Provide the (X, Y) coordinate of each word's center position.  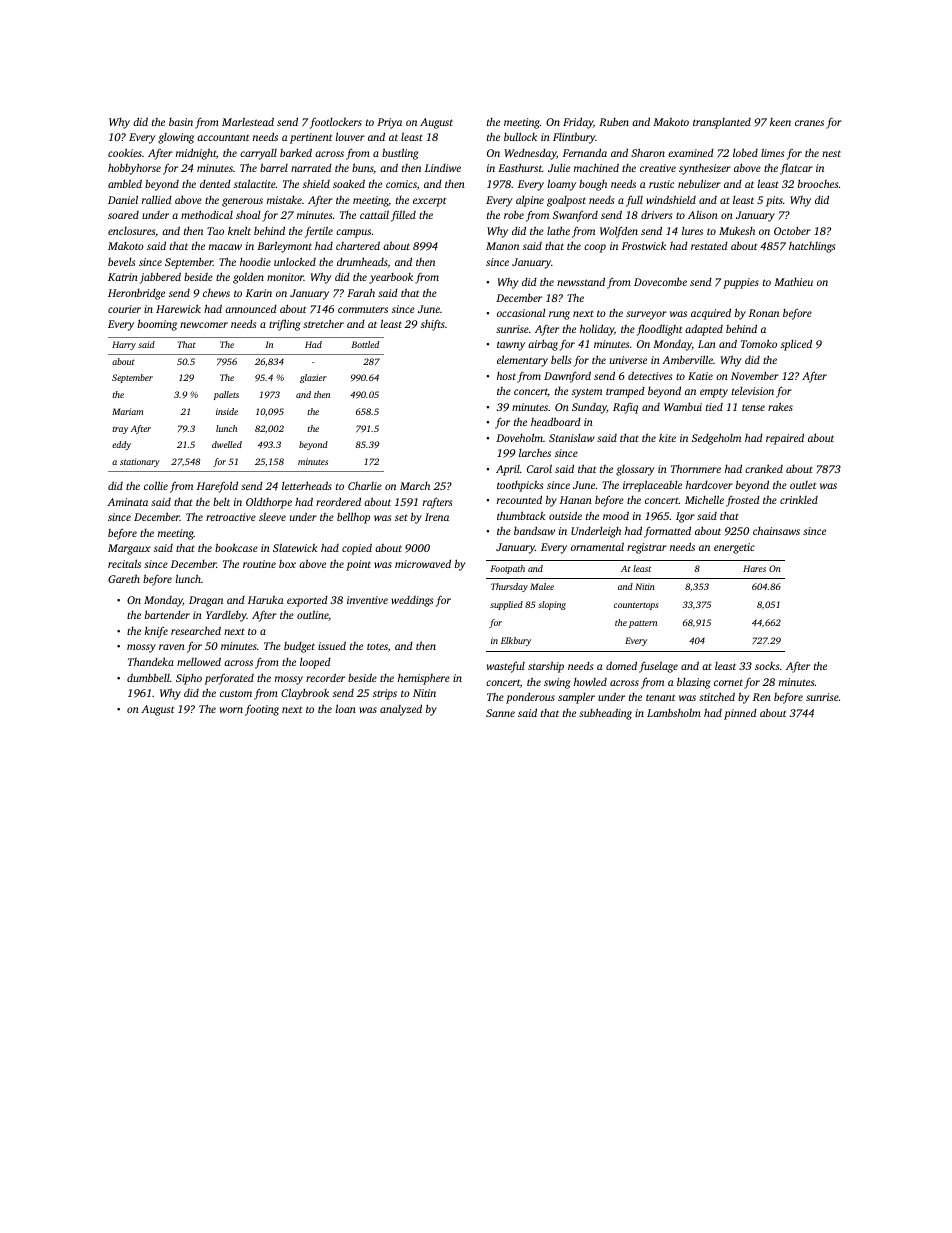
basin (181, 122)
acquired (711, 314)
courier (124, 309)
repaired (785, 439)
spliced (796, 345)
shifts (433, 325)
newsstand (581, 281)
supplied (506, 605)
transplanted (722, 123)
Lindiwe (443, 168)
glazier (313, 378)
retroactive (231, 517)
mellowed (199, 661)
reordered (338, 501)
